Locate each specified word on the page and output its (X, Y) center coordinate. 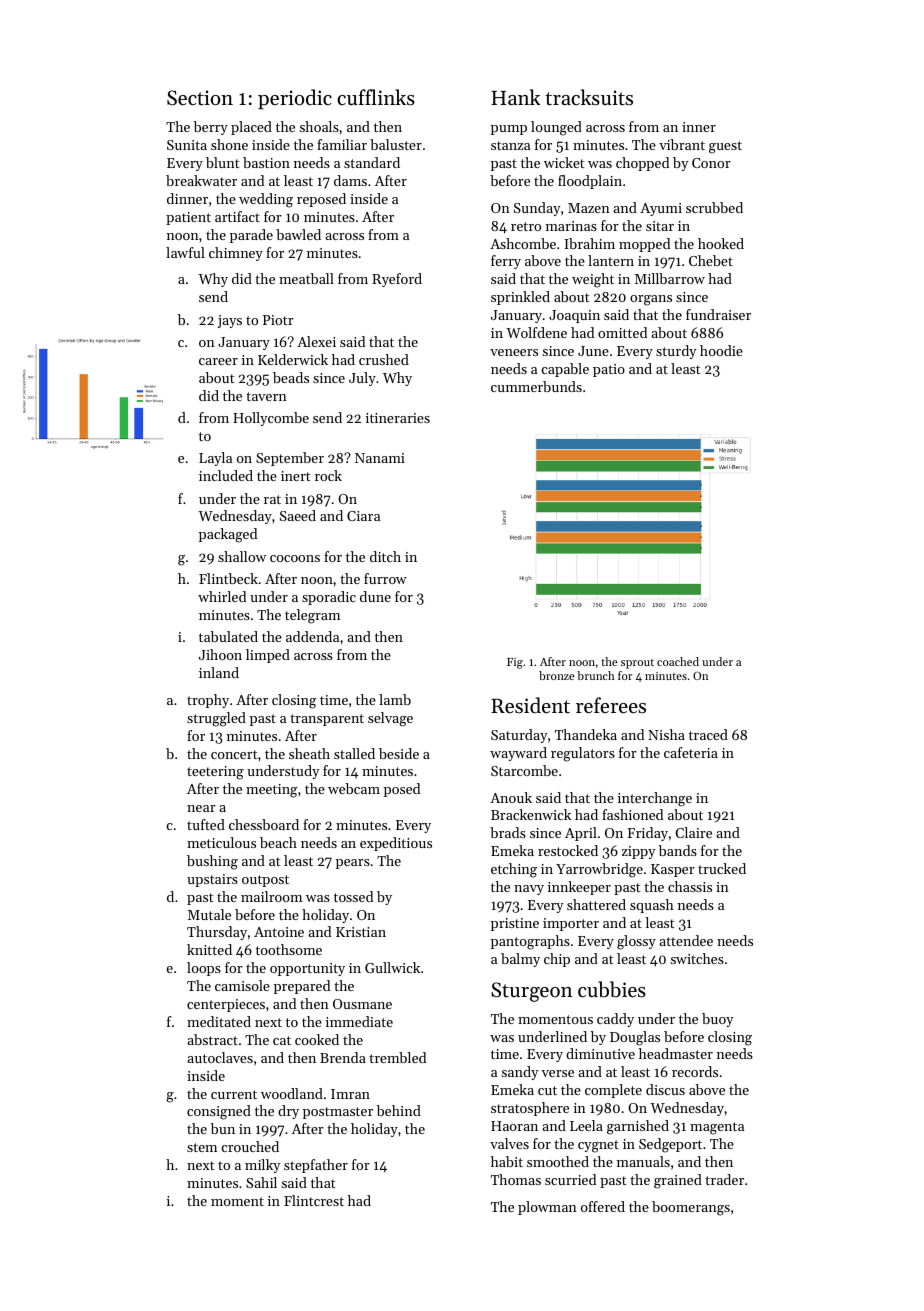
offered (603, 1206)
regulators (583, 754)
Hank (515, 97)
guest (725, 147)
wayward (518, 754)
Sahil (261, 1182)
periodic (295, 99)
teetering (215, 773)
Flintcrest (314, 1200)
